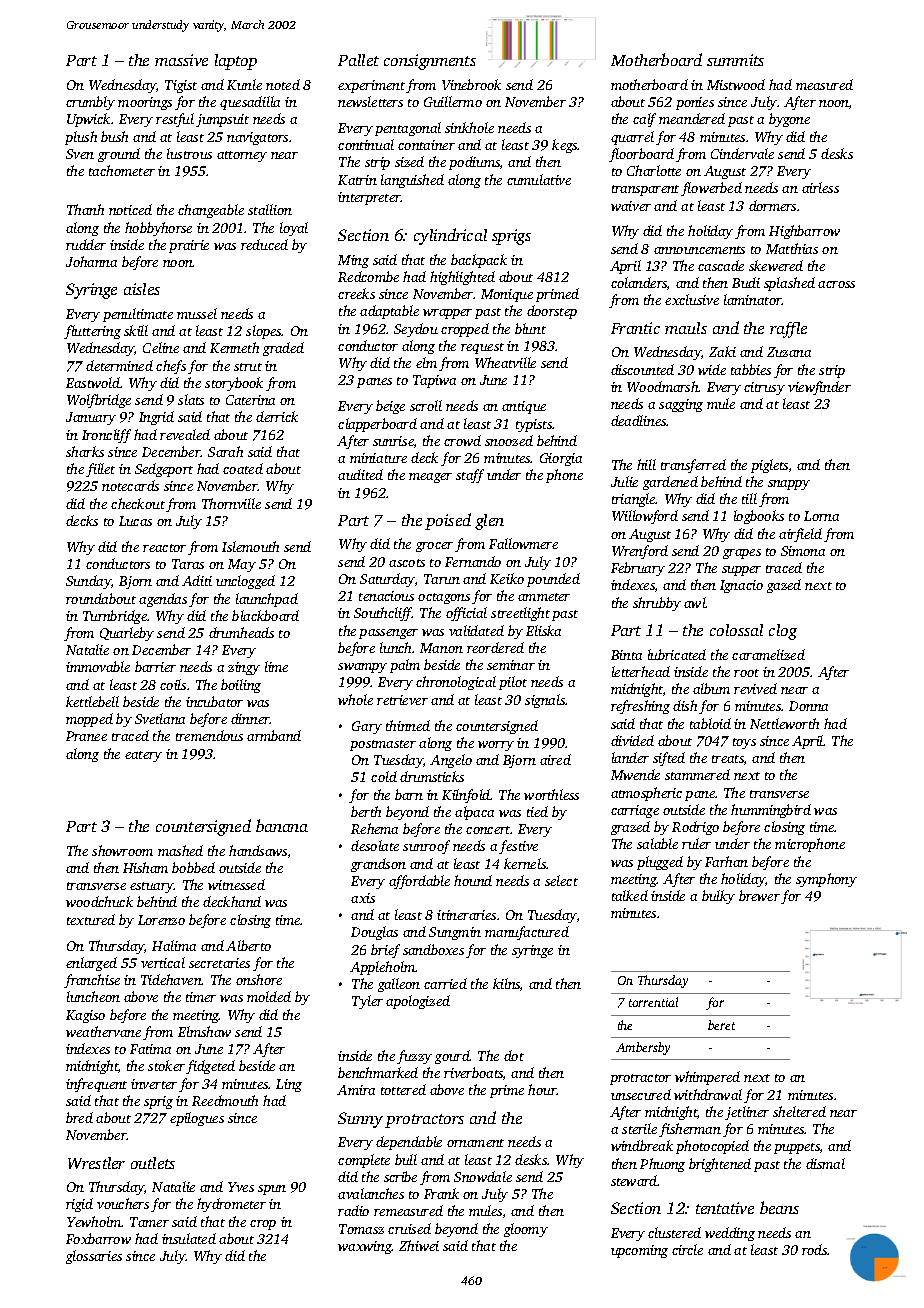 Image resolution: width=924 pixels, height=1308 pixels. I want to click on desolate, so click(375, 845).
